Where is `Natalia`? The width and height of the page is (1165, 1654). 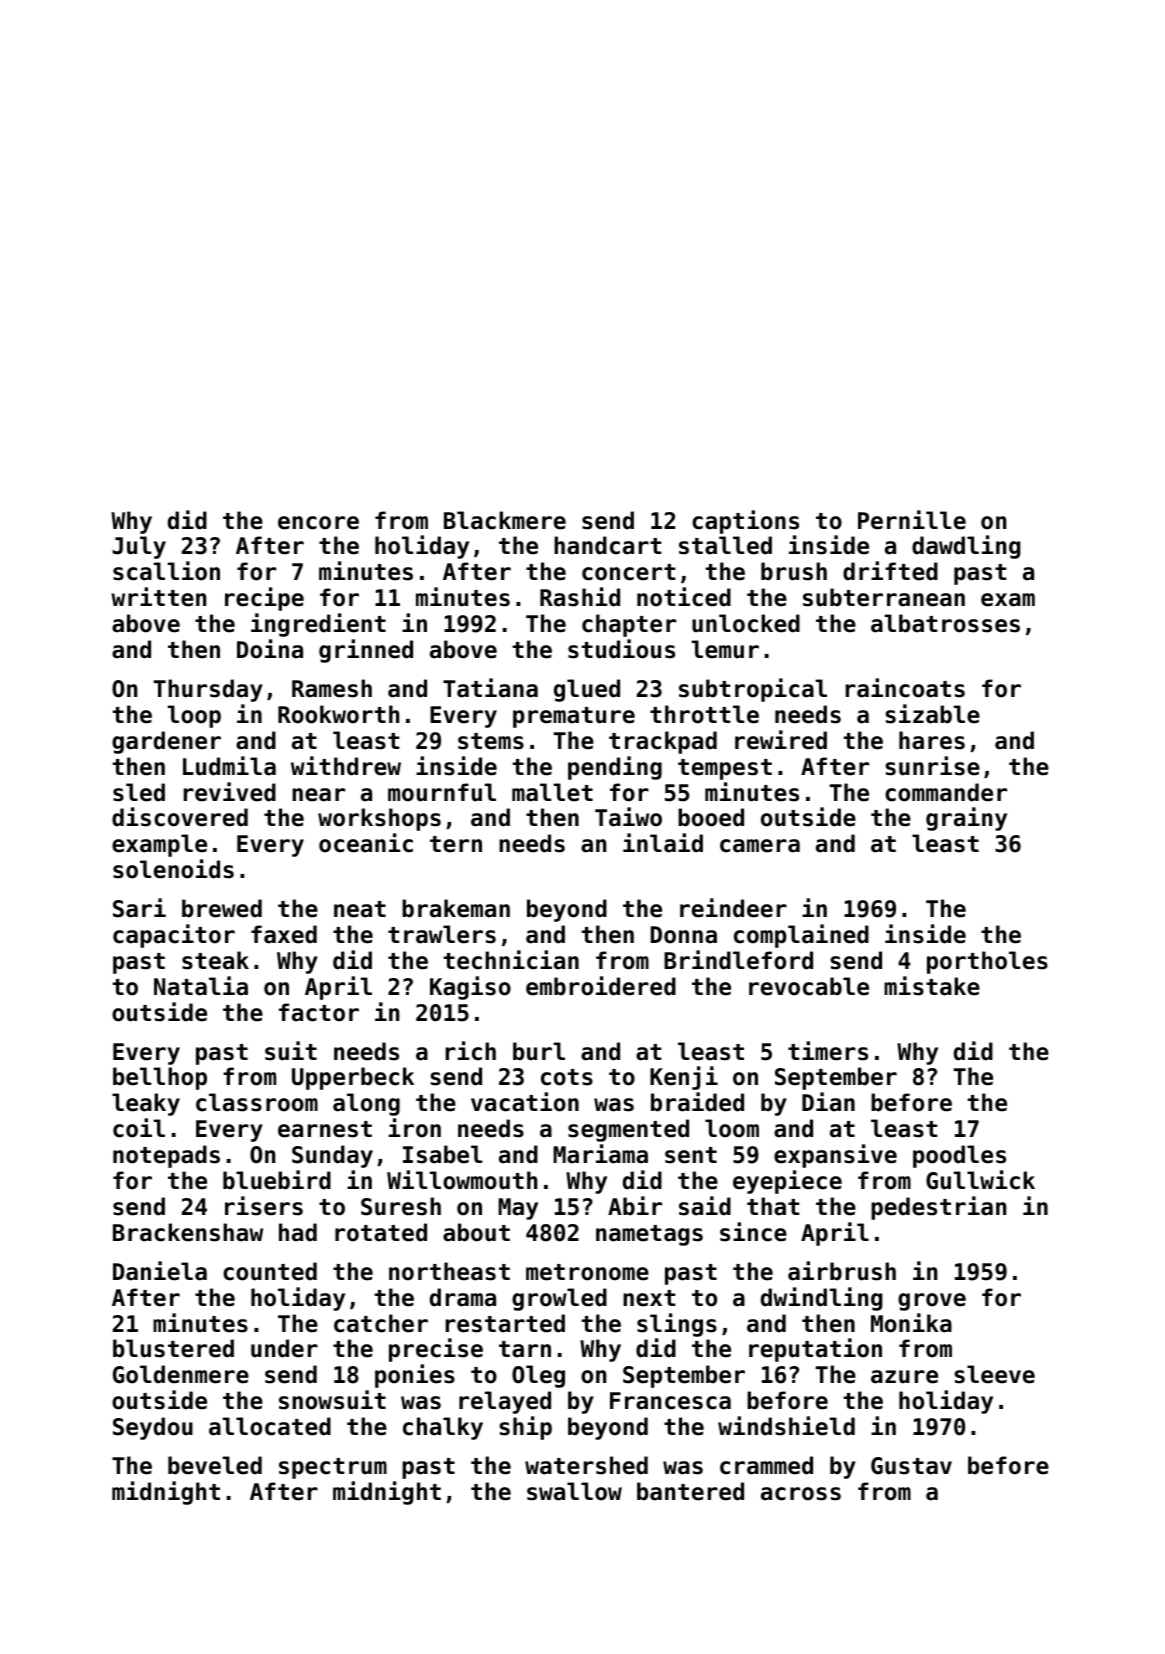 Natalia is located at coordinates (201, 986).
